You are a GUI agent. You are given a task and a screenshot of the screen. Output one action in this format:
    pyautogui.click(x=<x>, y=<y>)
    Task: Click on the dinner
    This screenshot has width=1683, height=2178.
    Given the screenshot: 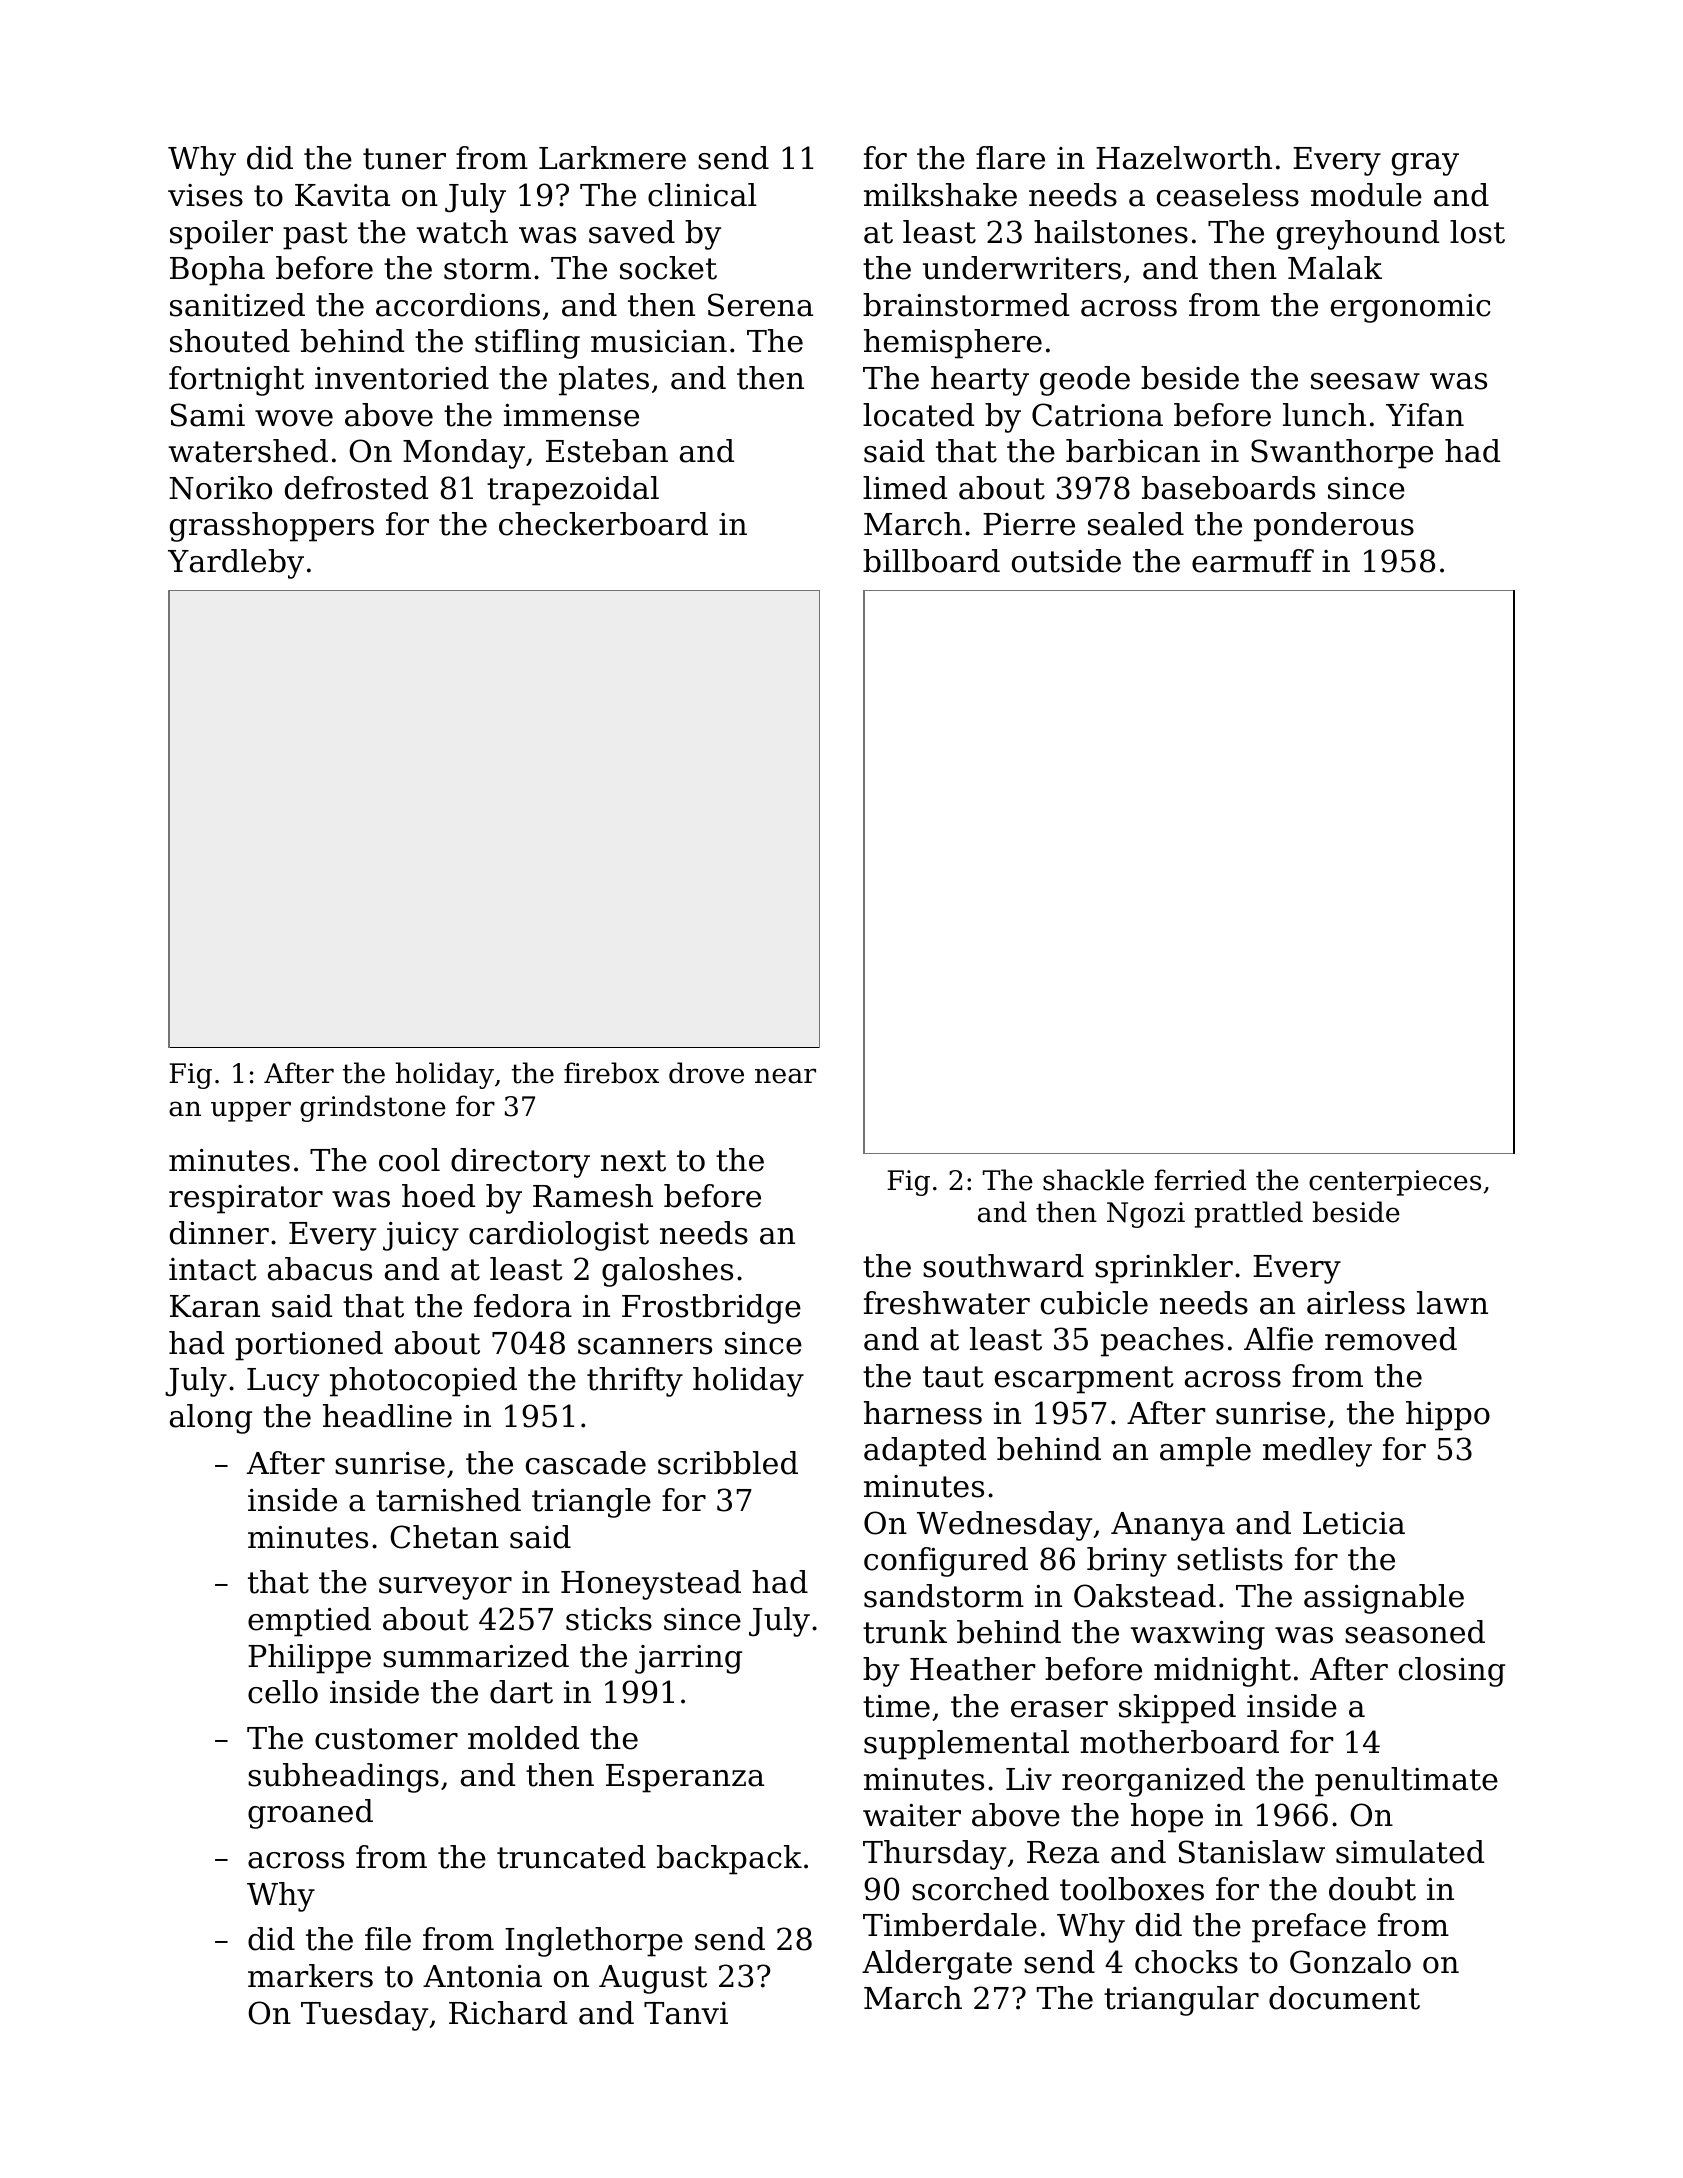 What is the action you would take?
    pyautogui.click(x=219, y=1233)
